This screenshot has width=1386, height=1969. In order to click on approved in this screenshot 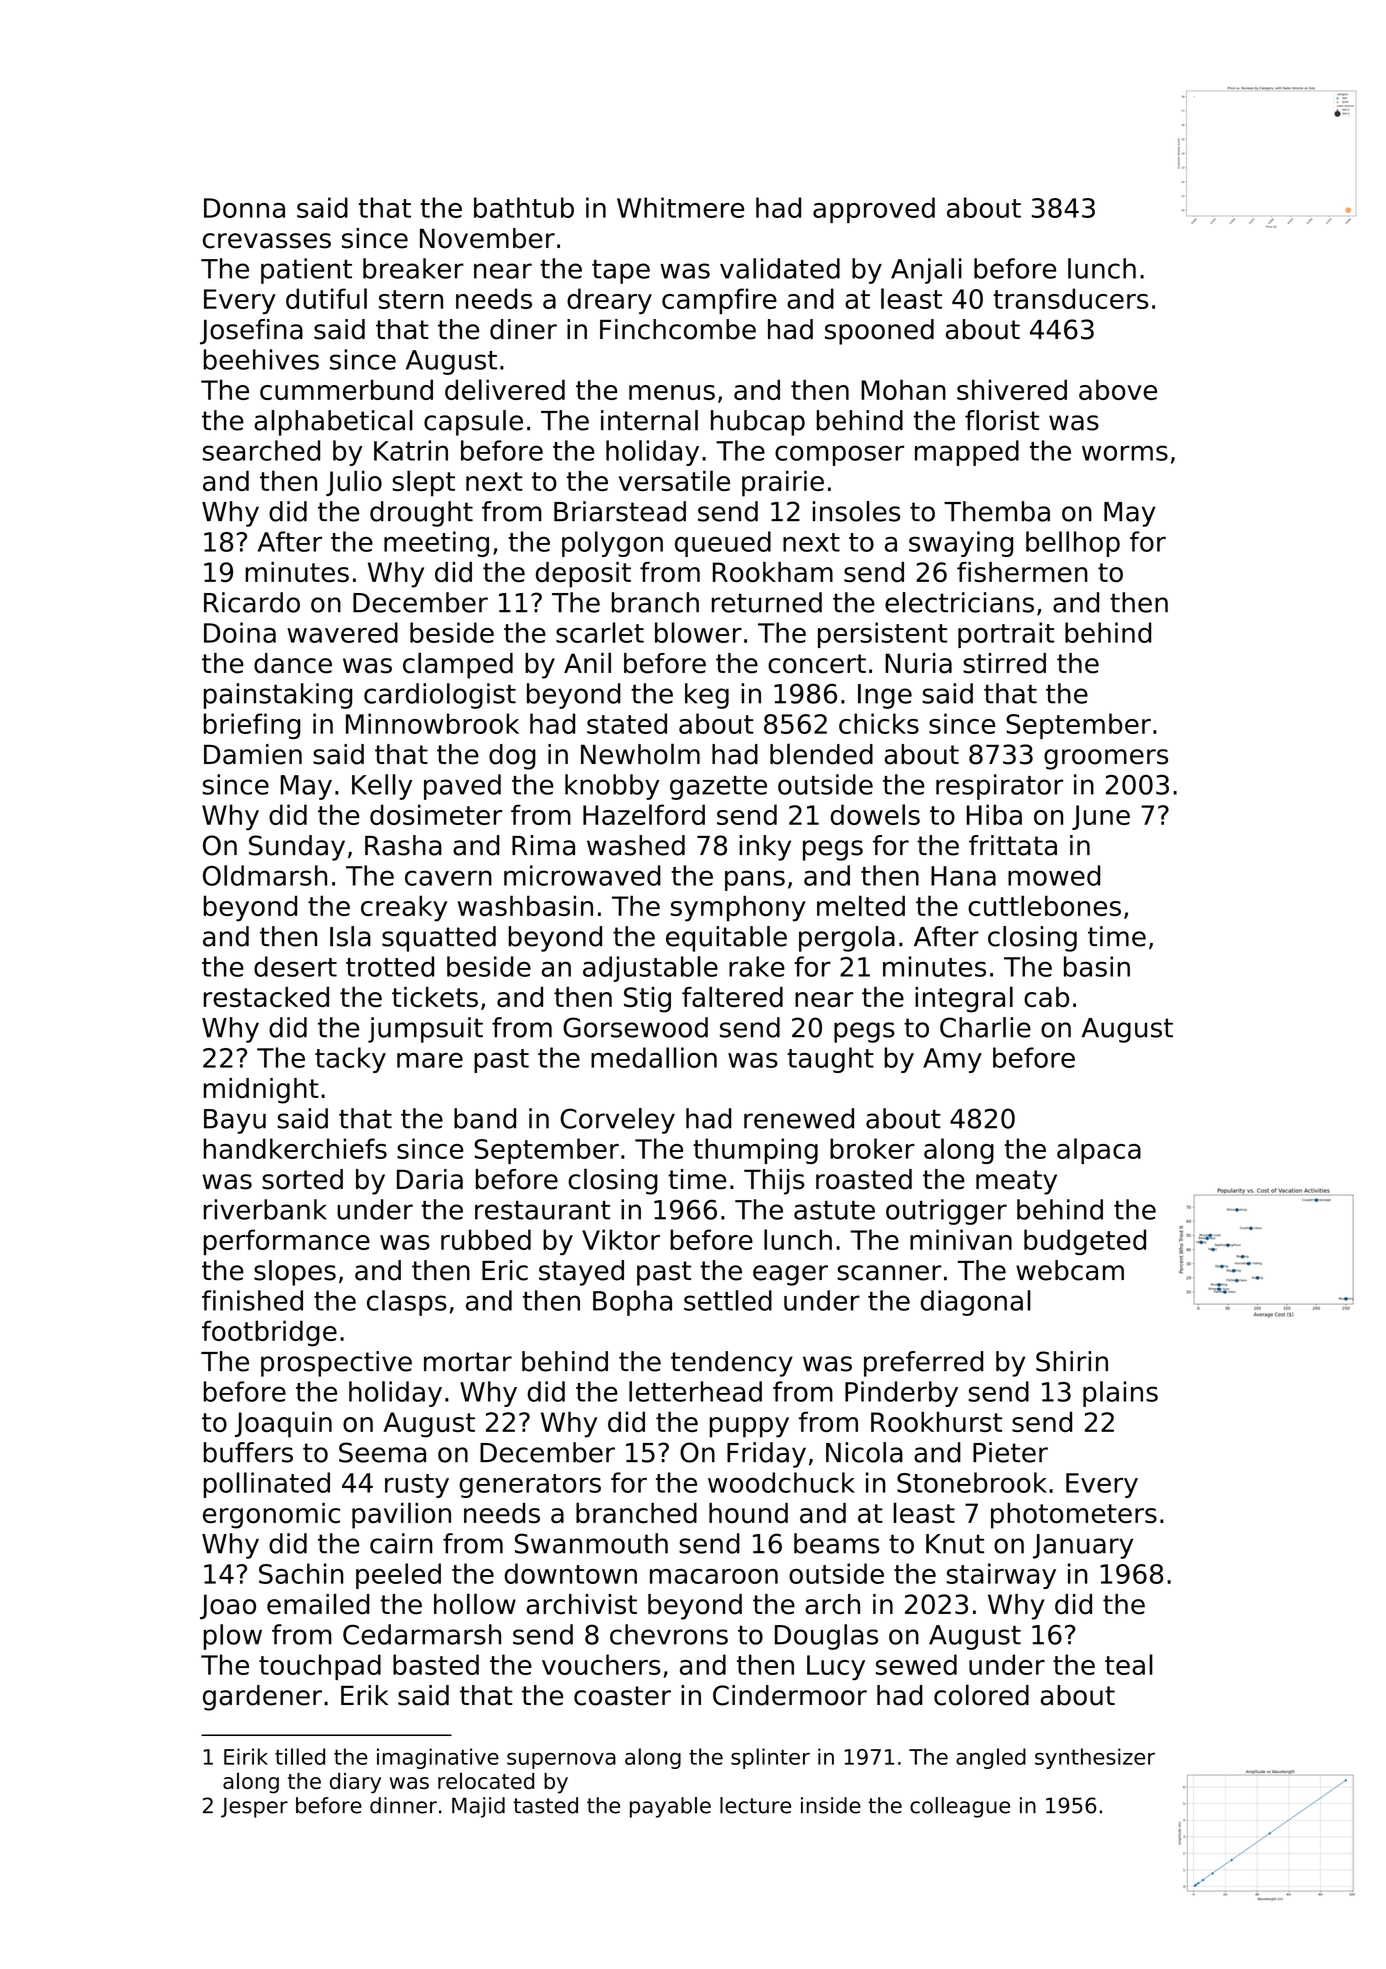, I will do `click(874, 210)`.
